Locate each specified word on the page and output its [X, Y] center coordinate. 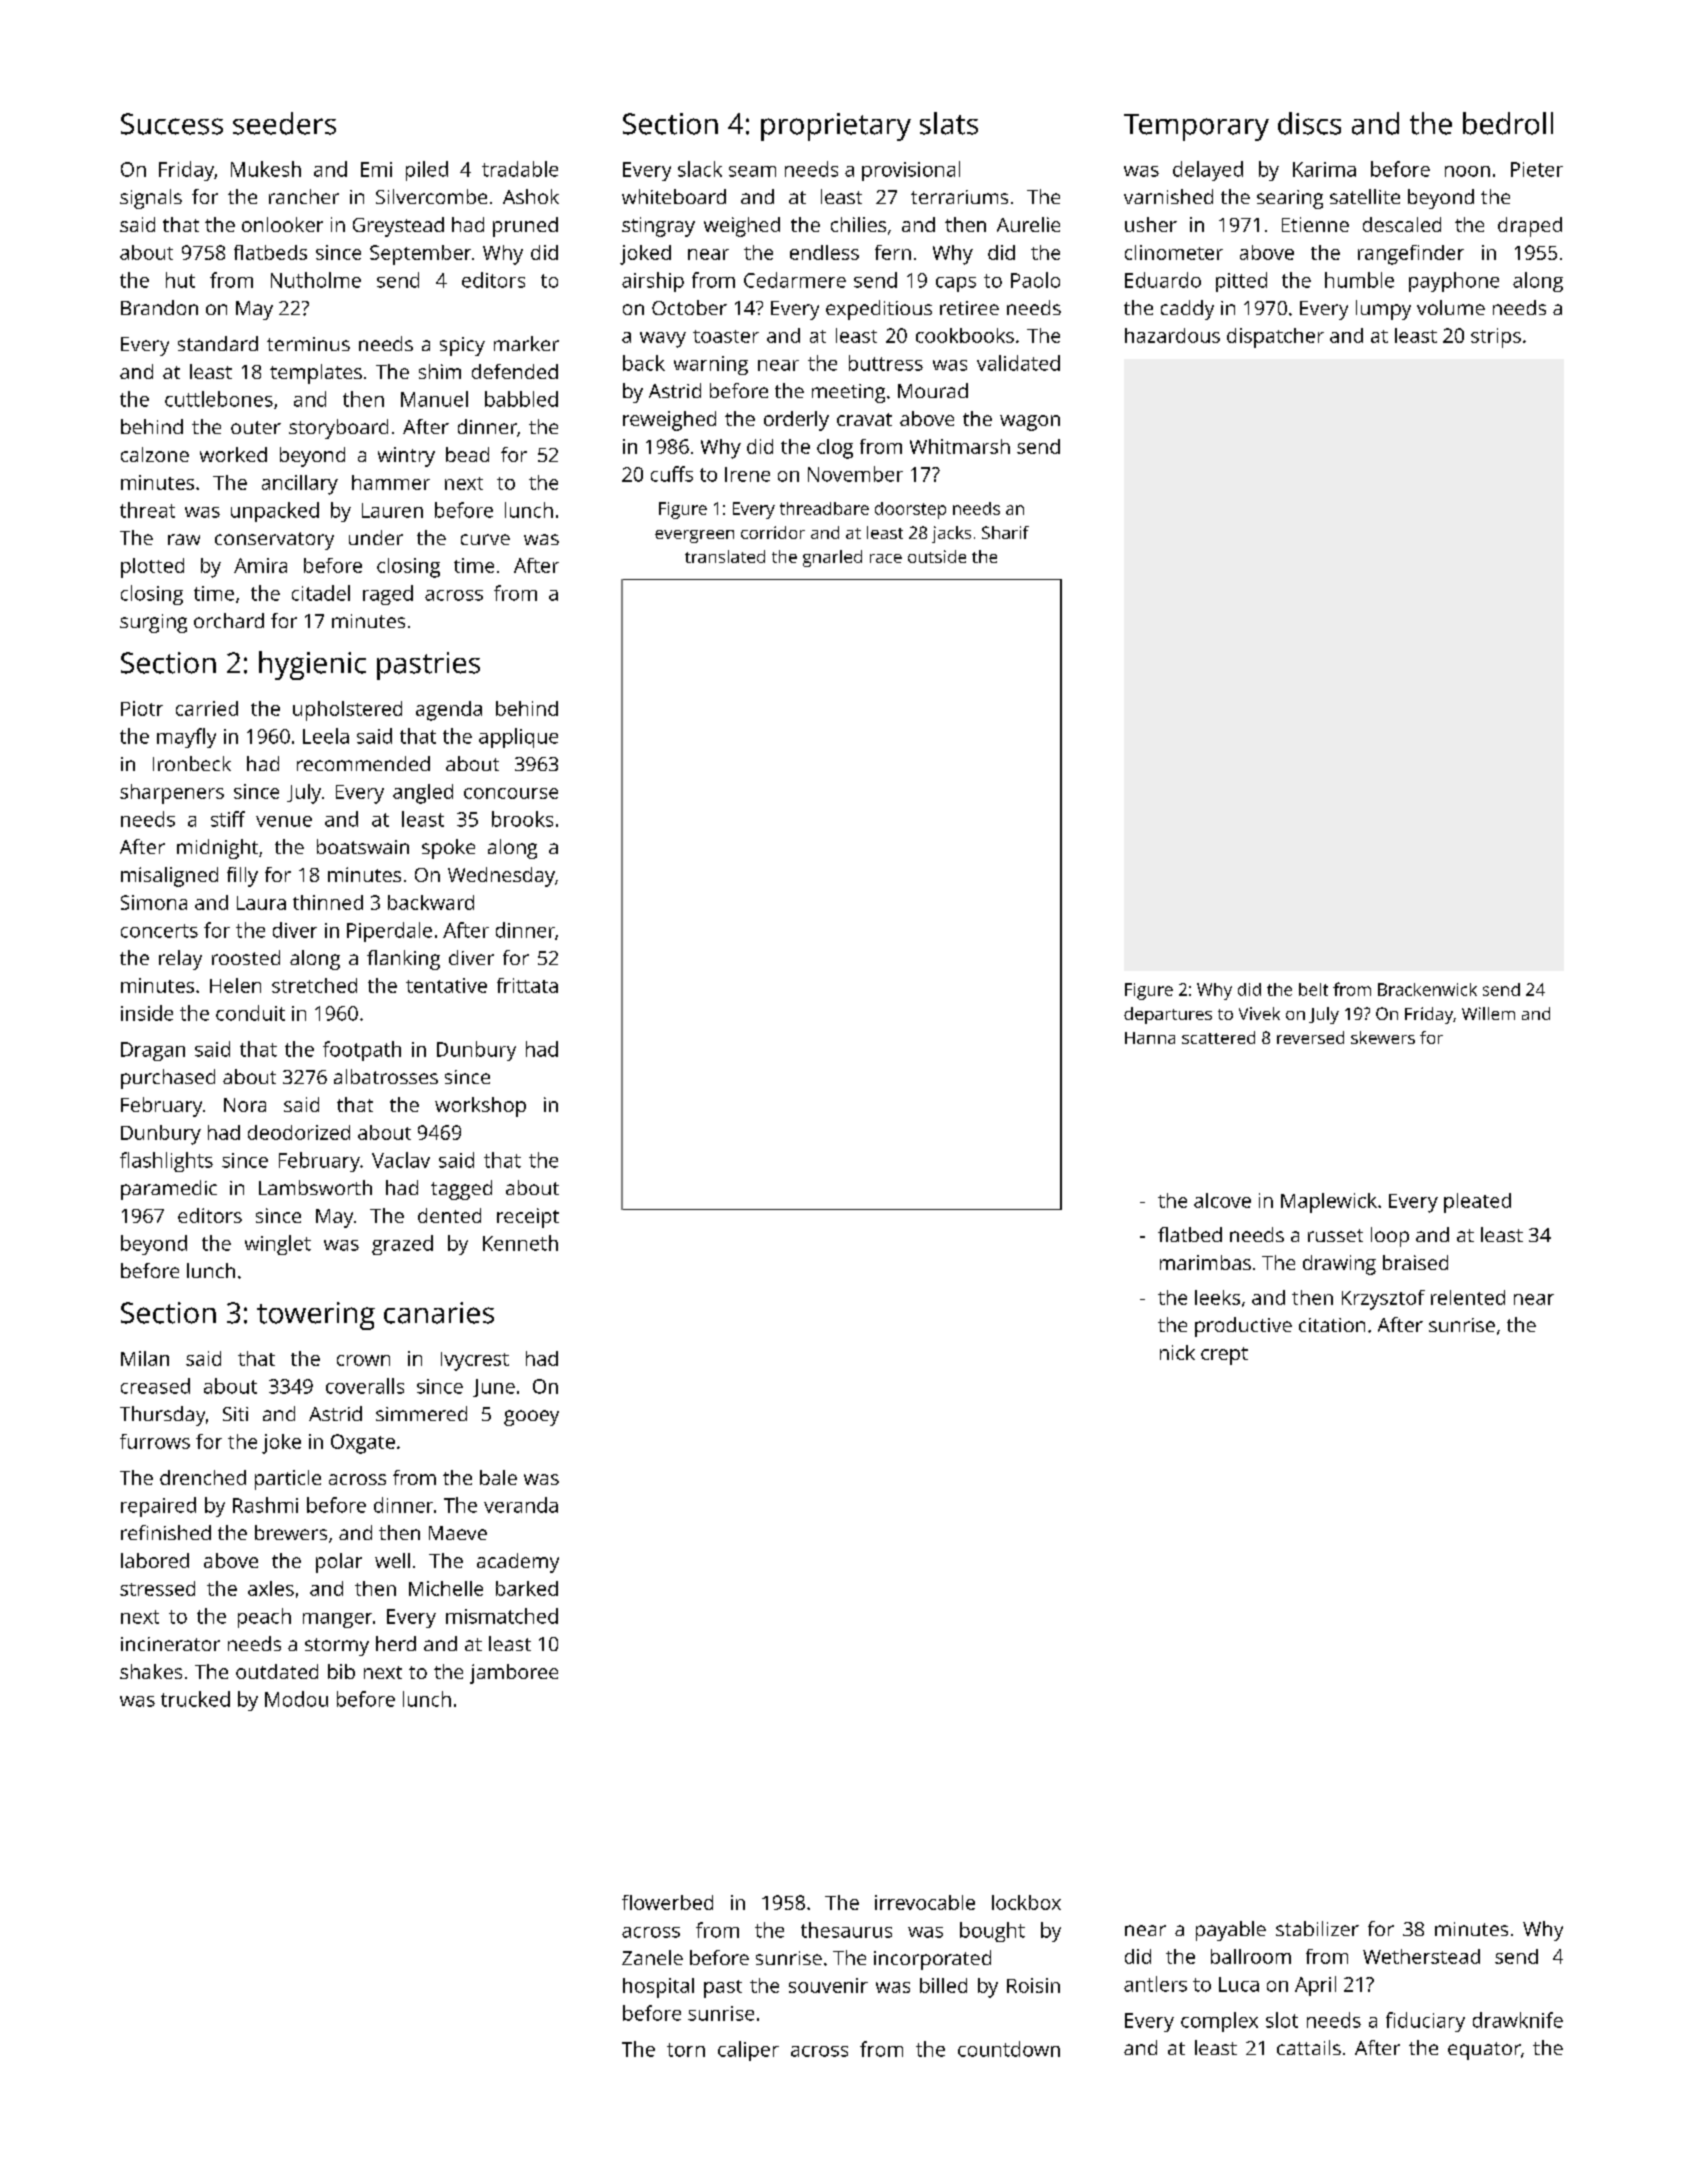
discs [1309, 123]
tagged [461, 1190]
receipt [528, 1218]
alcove [1222, 1200]
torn [686, 2050]
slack [700, 169]
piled [427, 171]
